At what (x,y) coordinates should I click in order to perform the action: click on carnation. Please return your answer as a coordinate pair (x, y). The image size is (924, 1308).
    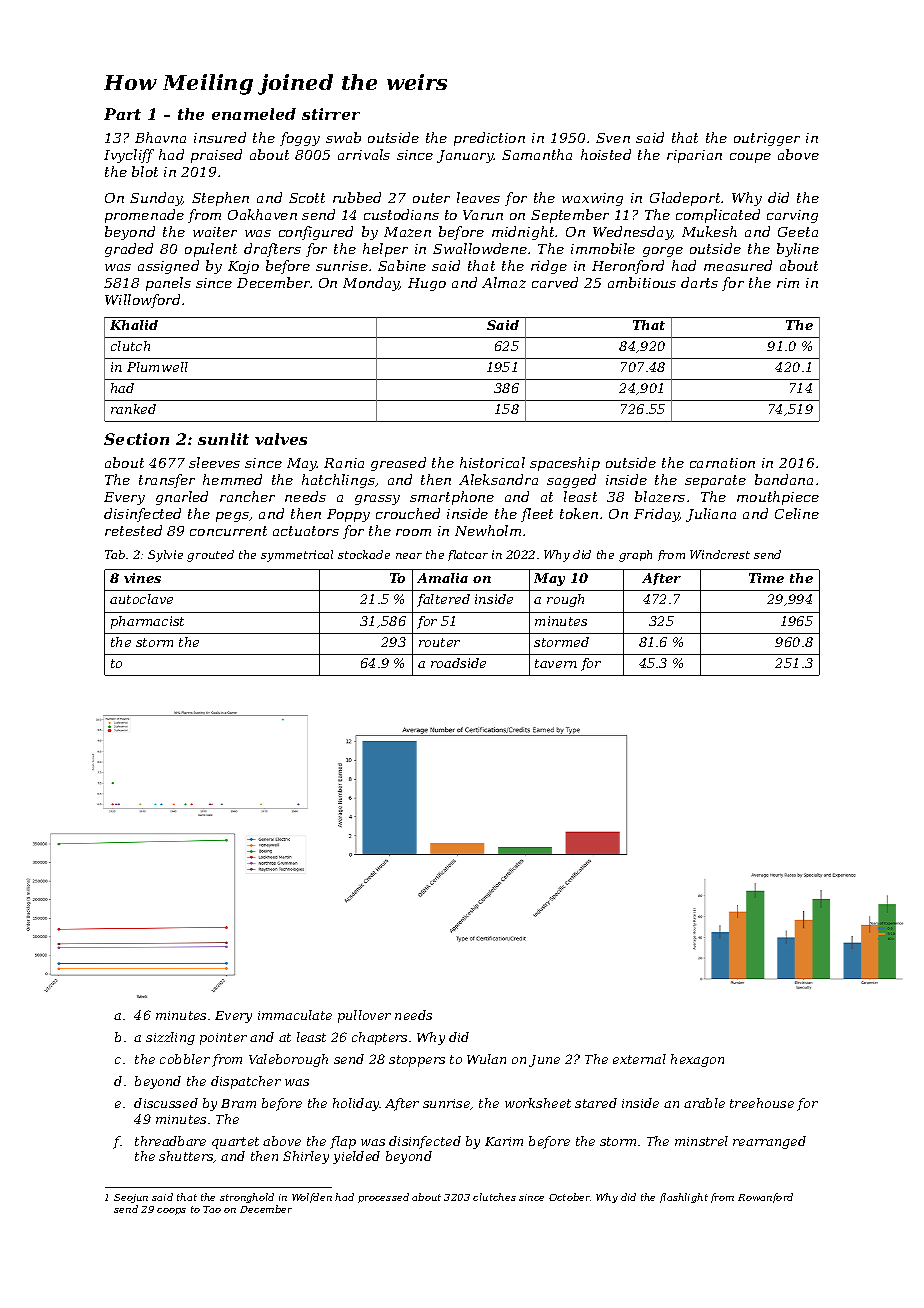
    Looking at the image, I should click on (722, 463).
